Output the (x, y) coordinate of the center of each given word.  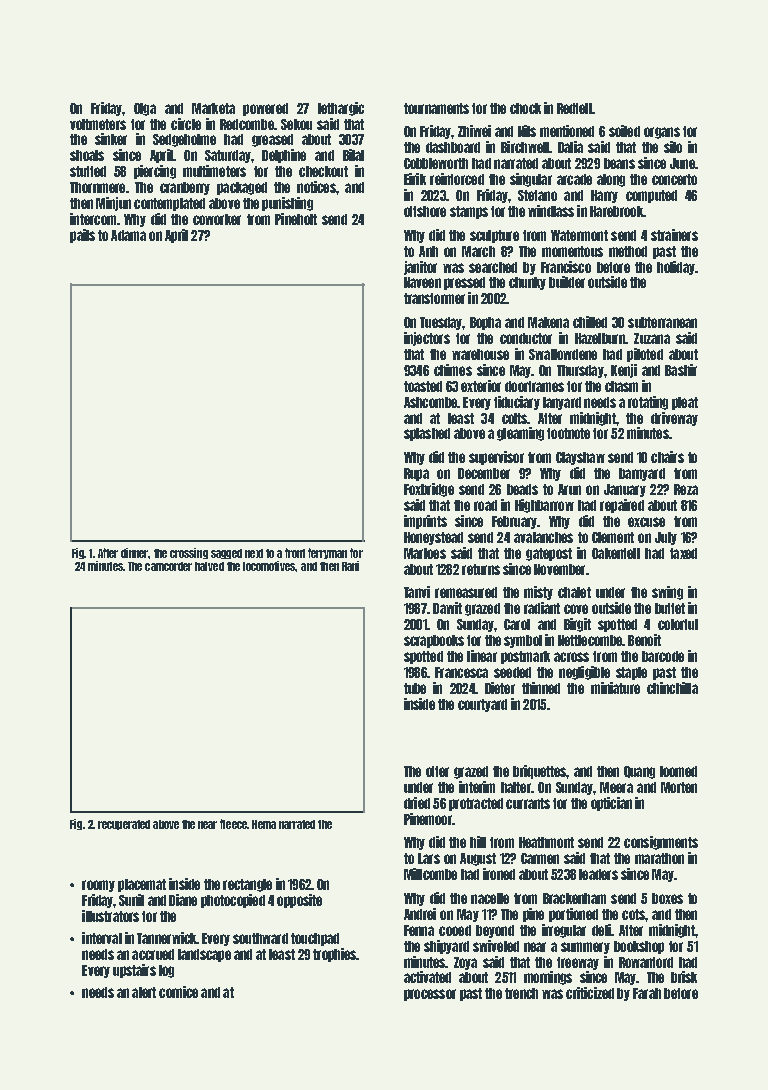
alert (144, 992)
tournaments (436, 108)
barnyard (642, 474)
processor (430, 995)
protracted (476, 804)
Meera (616, 787)
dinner (135, 553)
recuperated (124, 825)
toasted (423, 386)
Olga (145, 109)
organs (662, 133)
